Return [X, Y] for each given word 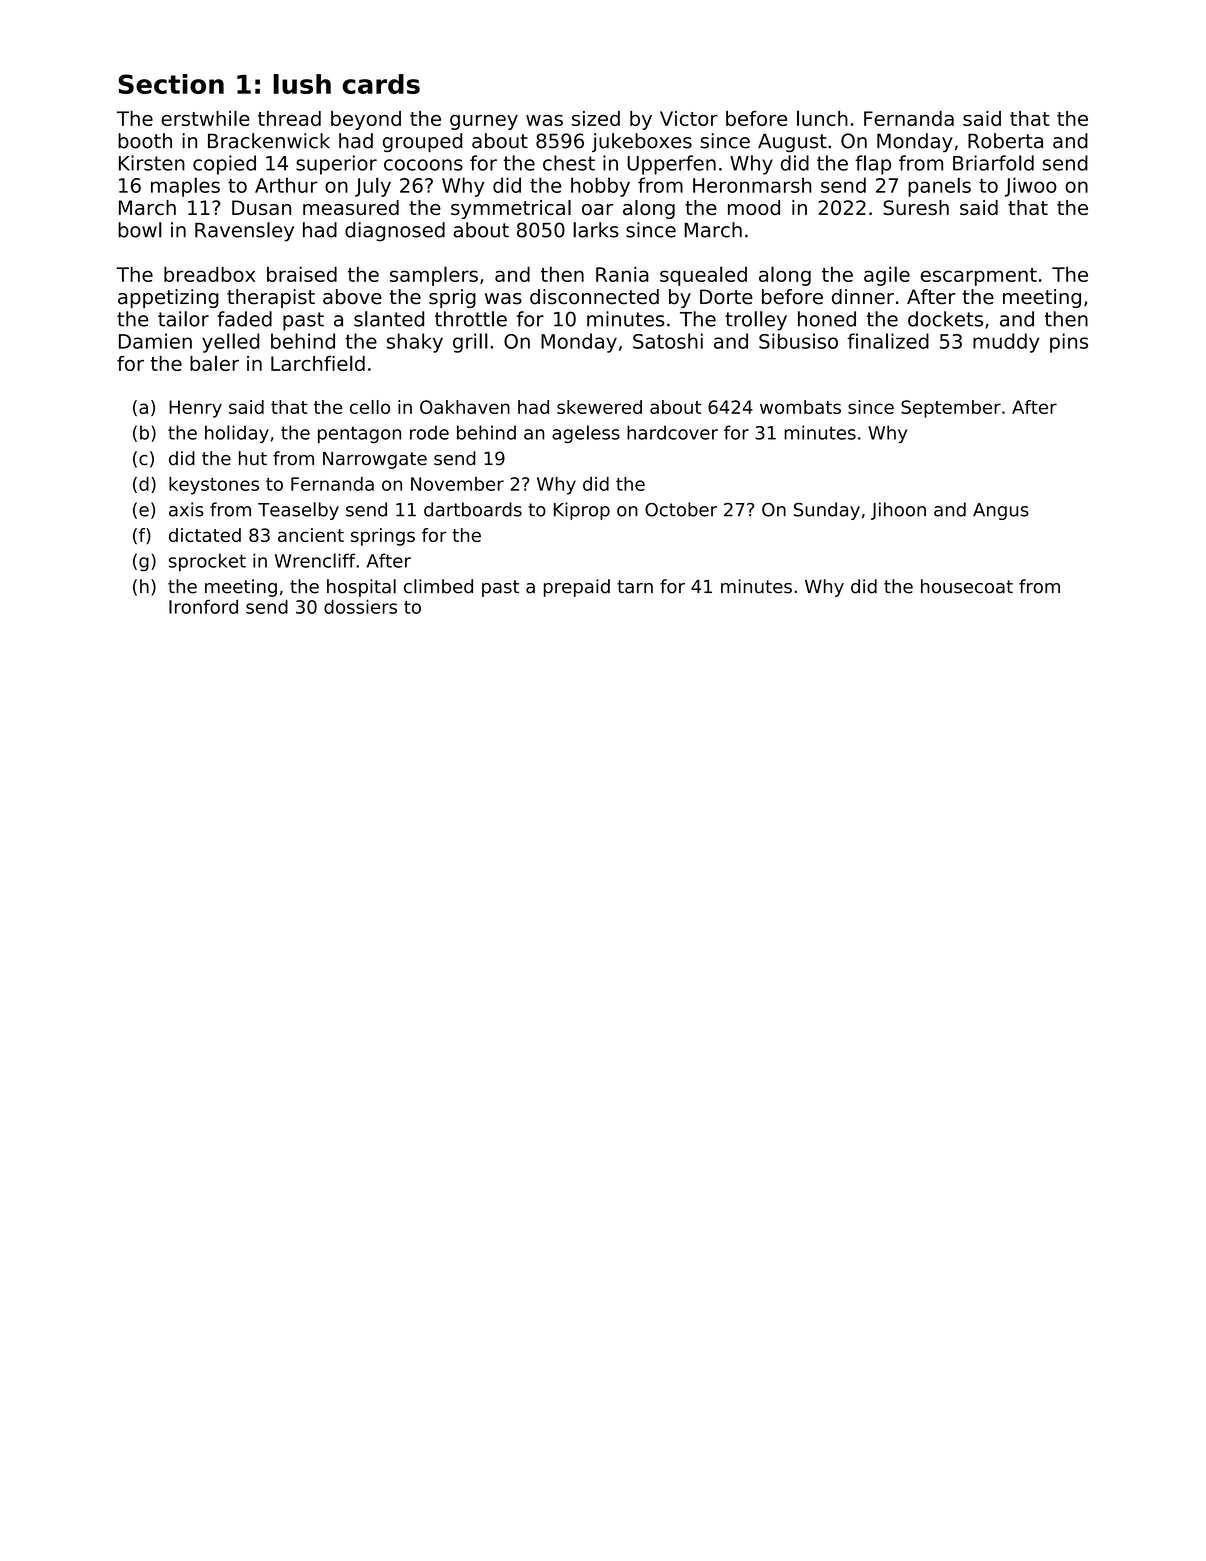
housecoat [967, 586]
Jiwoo [1031, 187]
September [951, 409]
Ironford [203, 607]
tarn [635, 587]
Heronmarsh [752, 185]
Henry [195, 409]
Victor [689, 118]
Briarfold [993, 163]
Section [171, 84]
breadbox [209, 274]
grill [470, 343]
